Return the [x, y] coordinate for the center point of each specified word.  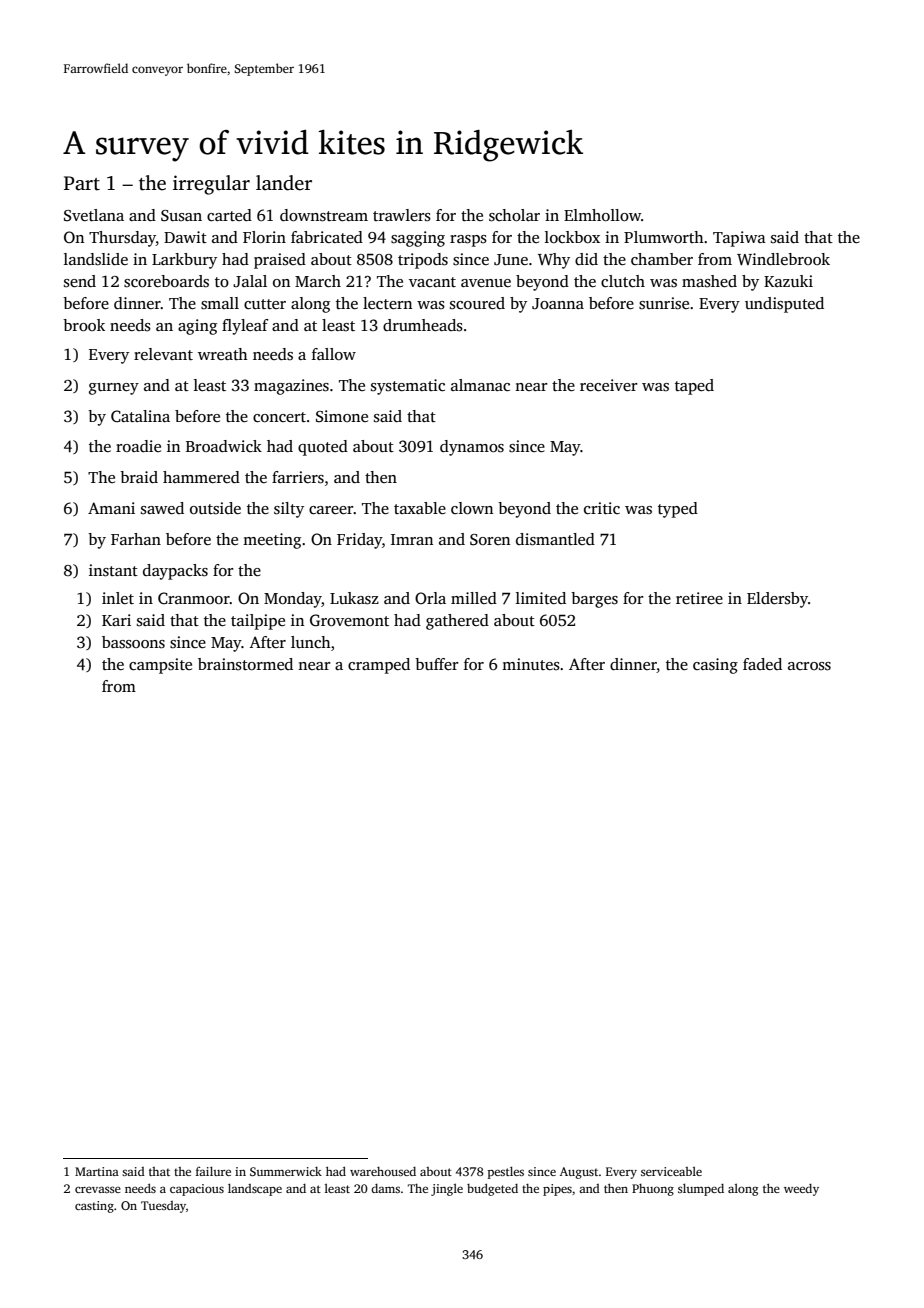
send [80, 281]
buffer [437, 664]
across [809, 666]
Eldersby [777, 600]
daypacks [175, 572]
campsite [160, 666]
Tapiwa [739, 239]
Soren [490, 540]
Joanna [558, 304]
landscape [255, 1189]
